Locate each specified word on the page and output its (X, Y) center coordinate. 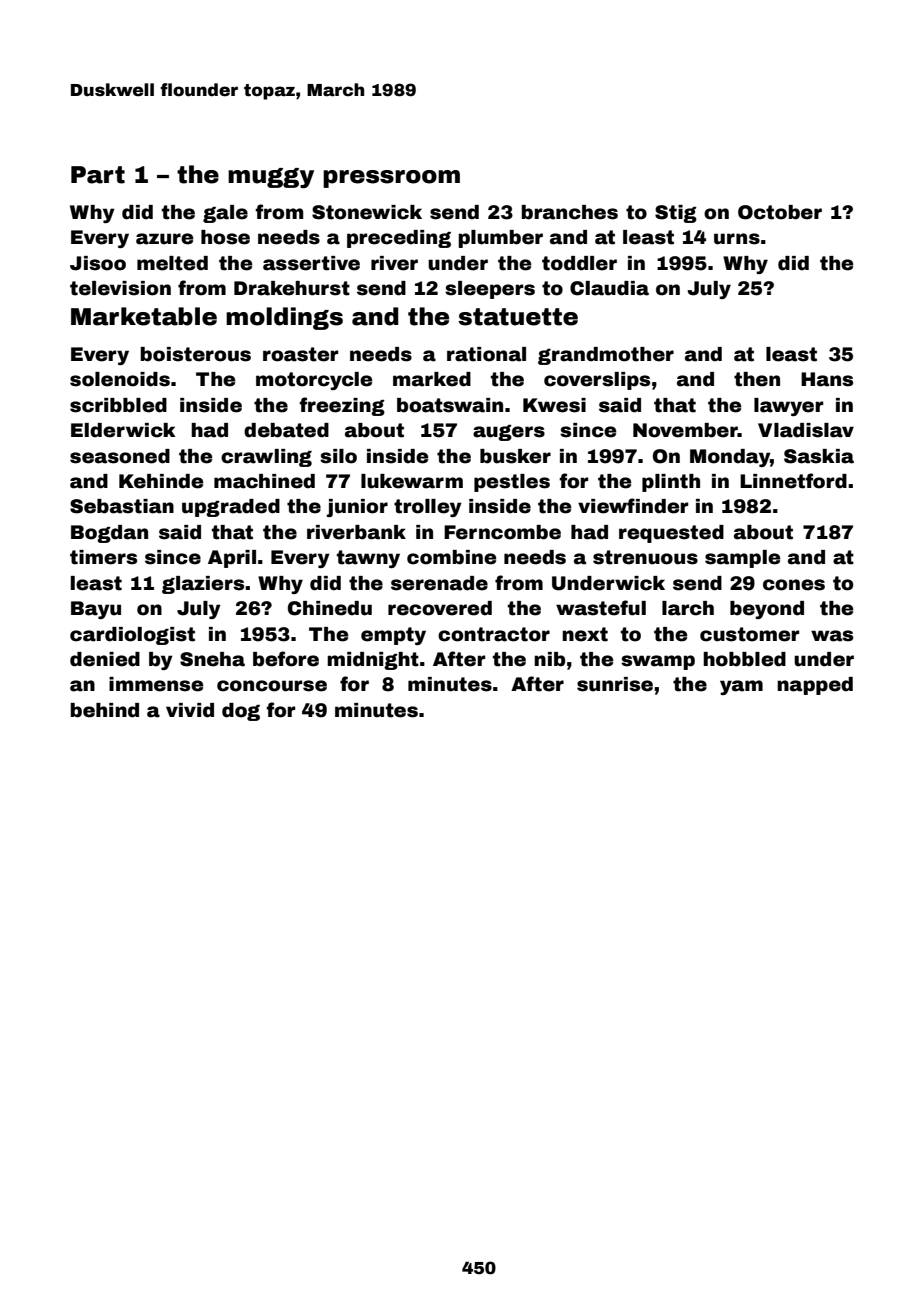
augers (509, 433)
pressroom (391, 179)
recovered (440, 608)
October (780, 212)
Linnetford (793, 481)
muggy (271, 178)
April (232, 559)
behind (104, 710)
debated (286, 430)
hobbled (744, 659)
